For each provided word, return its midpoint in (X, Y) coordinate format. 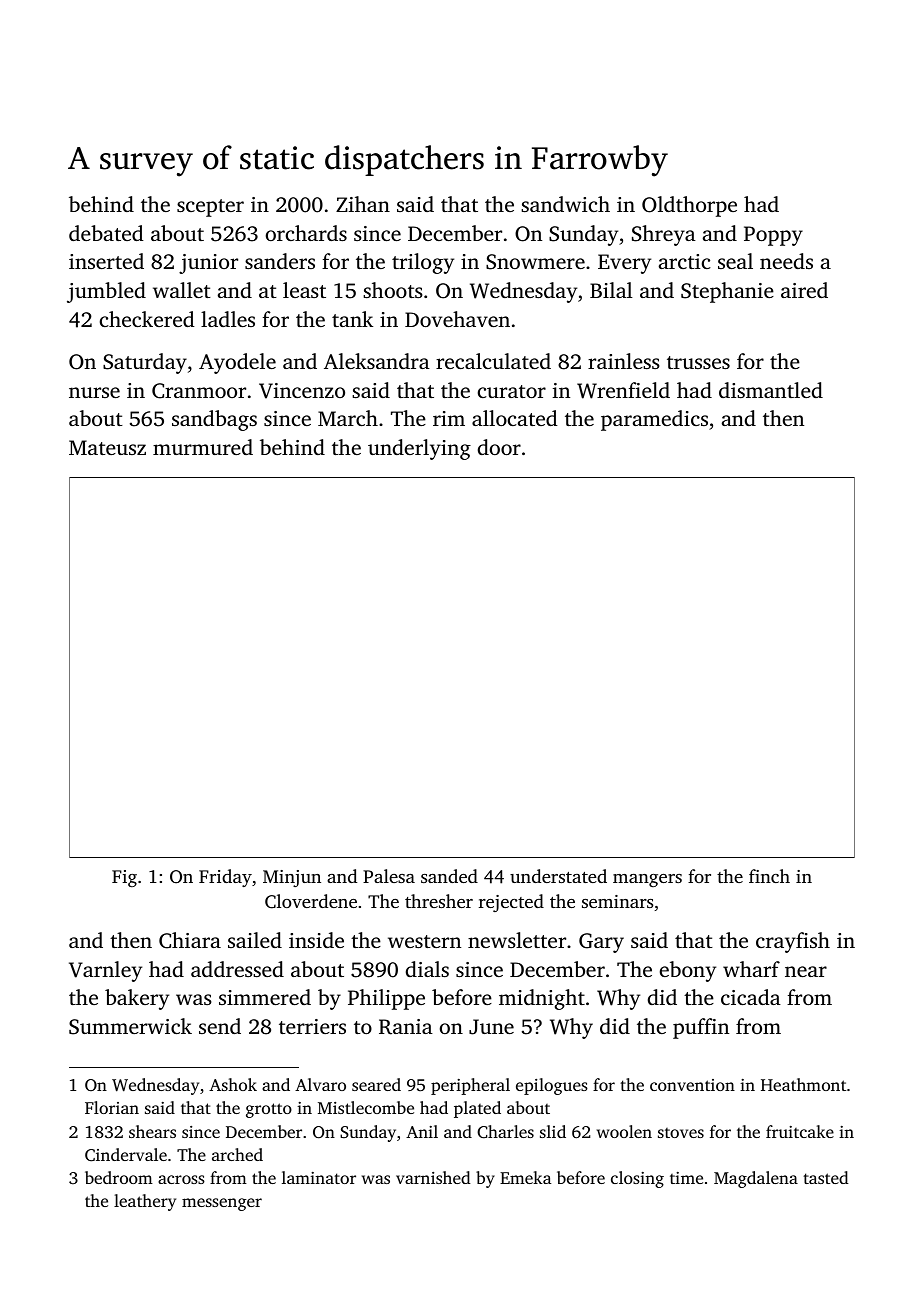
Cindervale (126, 1155)
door (499, 447)
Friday (225, 878)
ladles (228, 319)
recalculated (493, 361)
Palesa (389, 876)
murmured (203, 447)
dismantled (771, 390)
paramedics (654, 420)
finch (769, 876)
